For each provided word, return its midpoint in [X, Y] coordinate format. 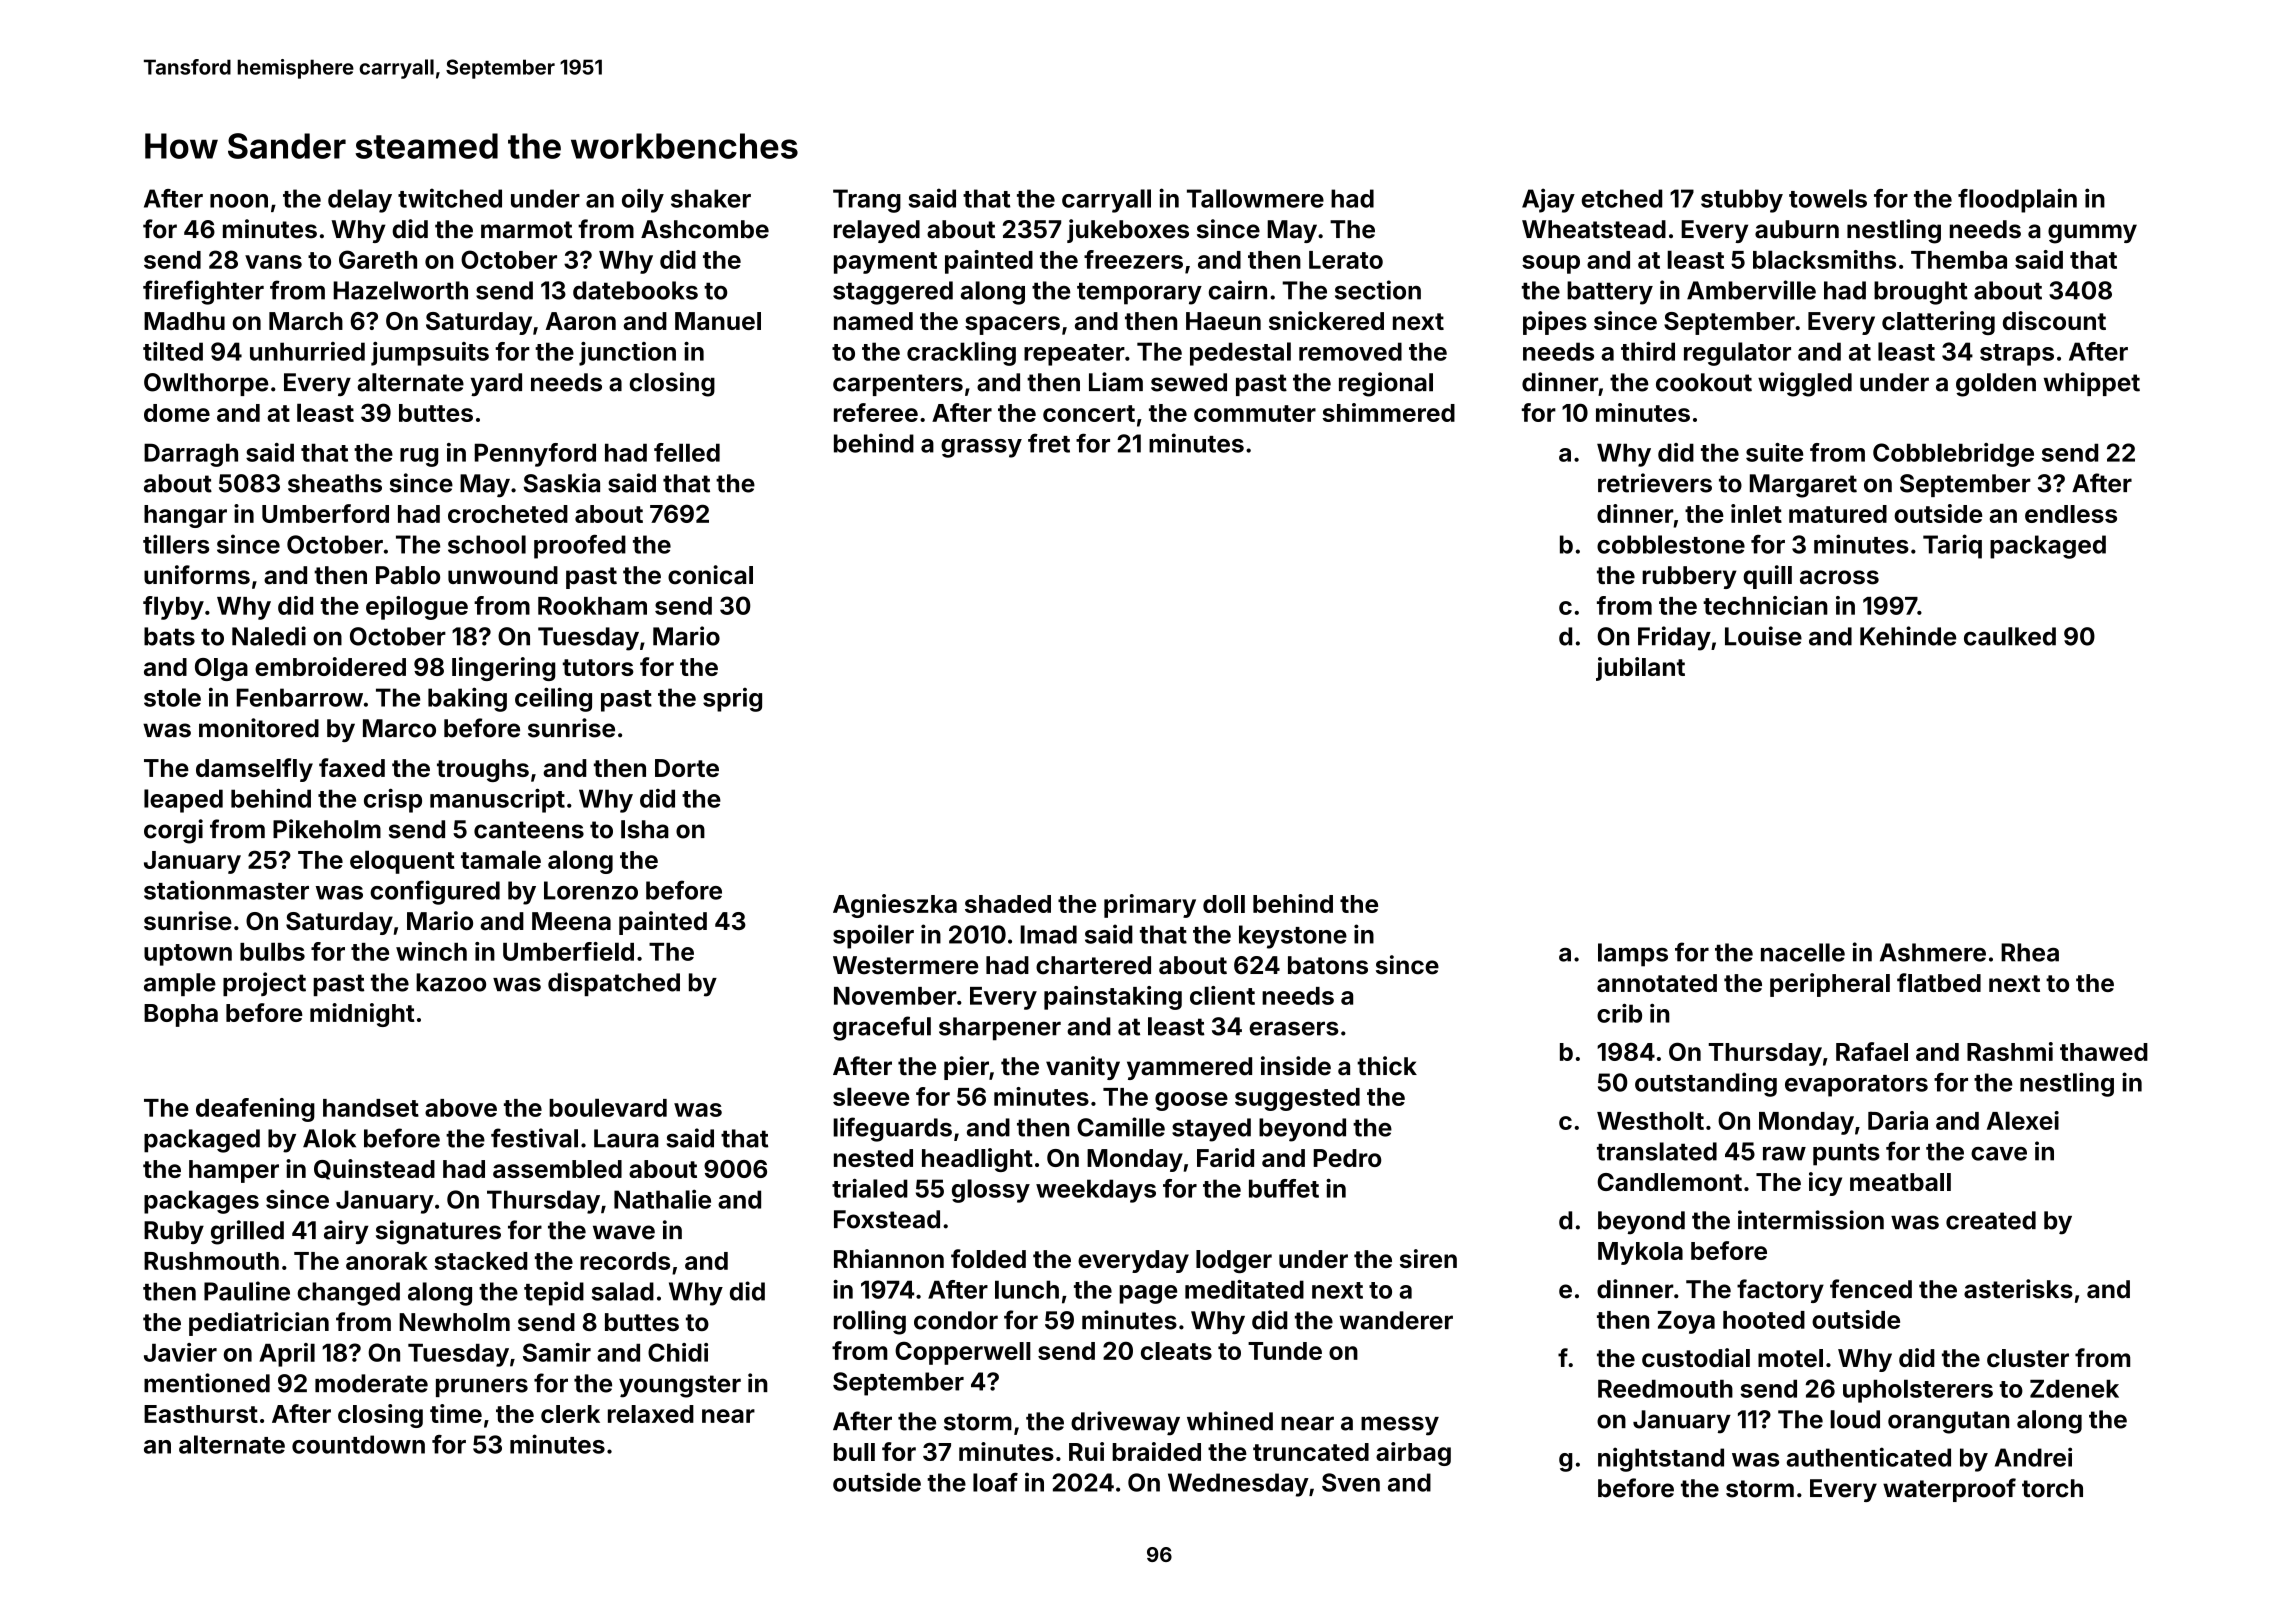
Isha [645, 829]
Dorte [687, 768]
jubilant [1640, 669]
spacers [1012, 325]
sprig [732, 700]
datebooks [635, 290]
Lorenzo [591, 890]
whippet [2092, 384]
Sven [1351, 1482]
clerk [570, 1414]
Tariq [1952, 546]
